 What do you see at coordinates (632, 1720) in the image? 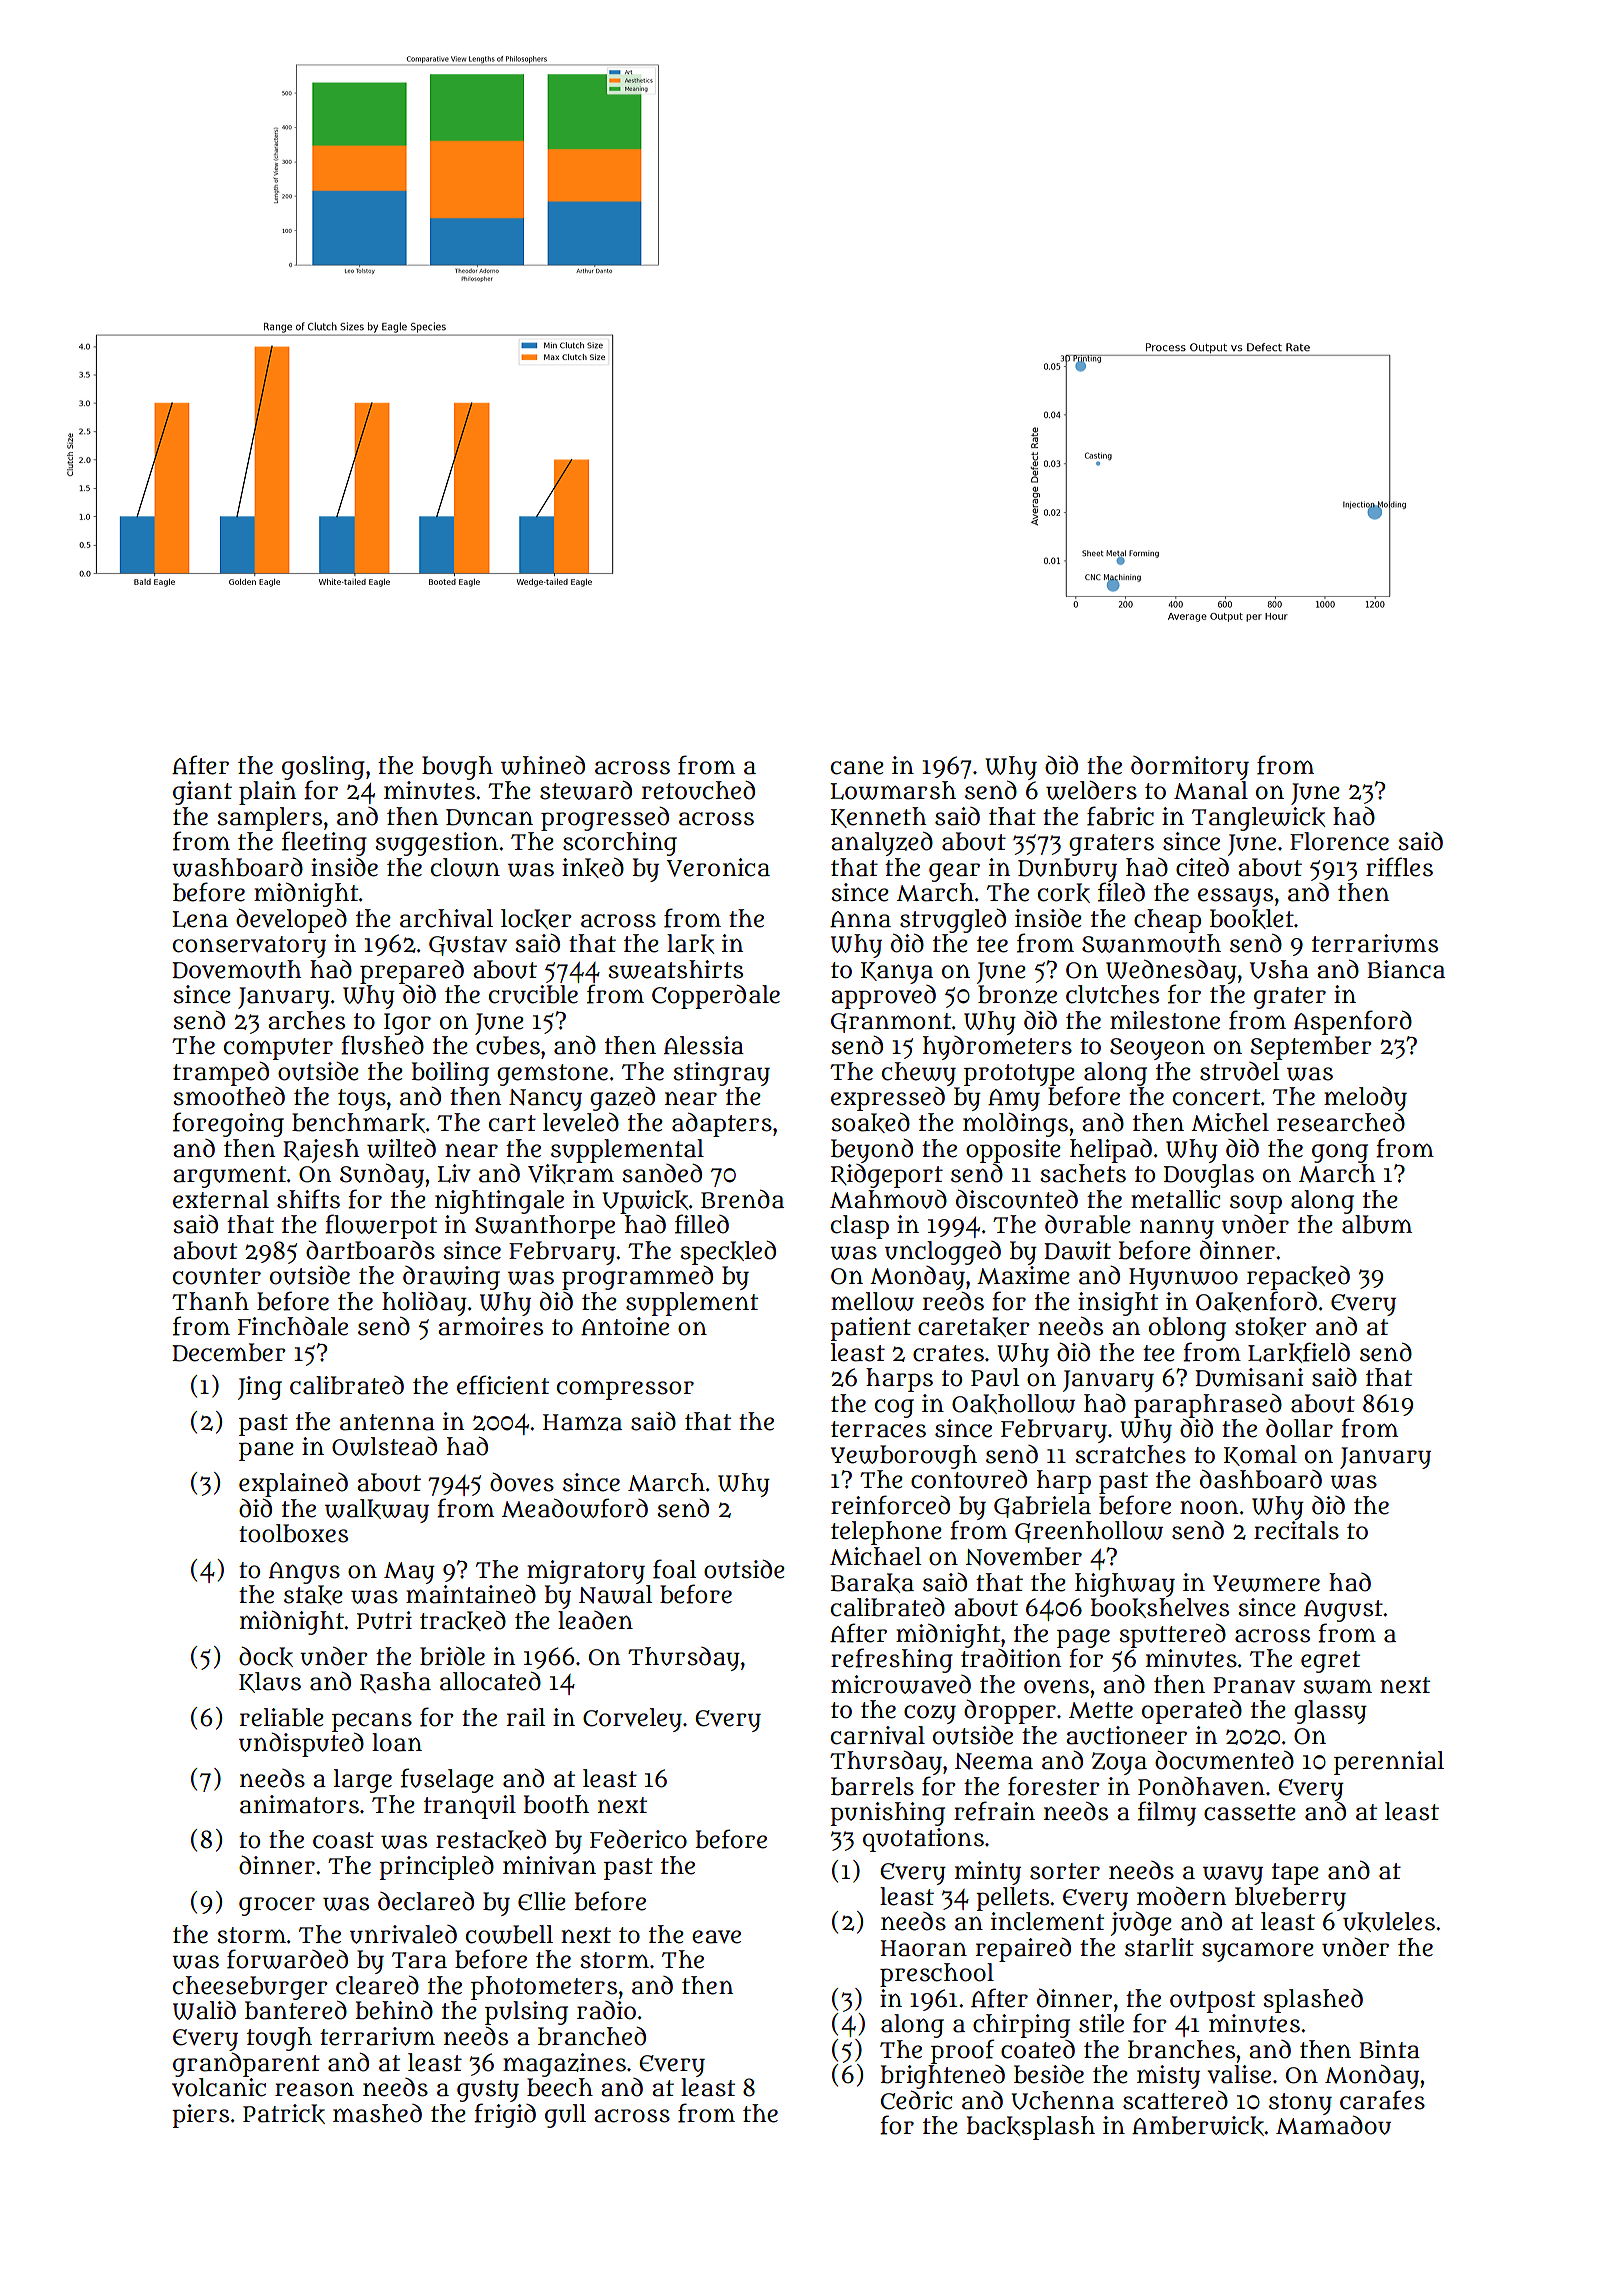
I see `Corveley` at bounding box center [632, 1720].
